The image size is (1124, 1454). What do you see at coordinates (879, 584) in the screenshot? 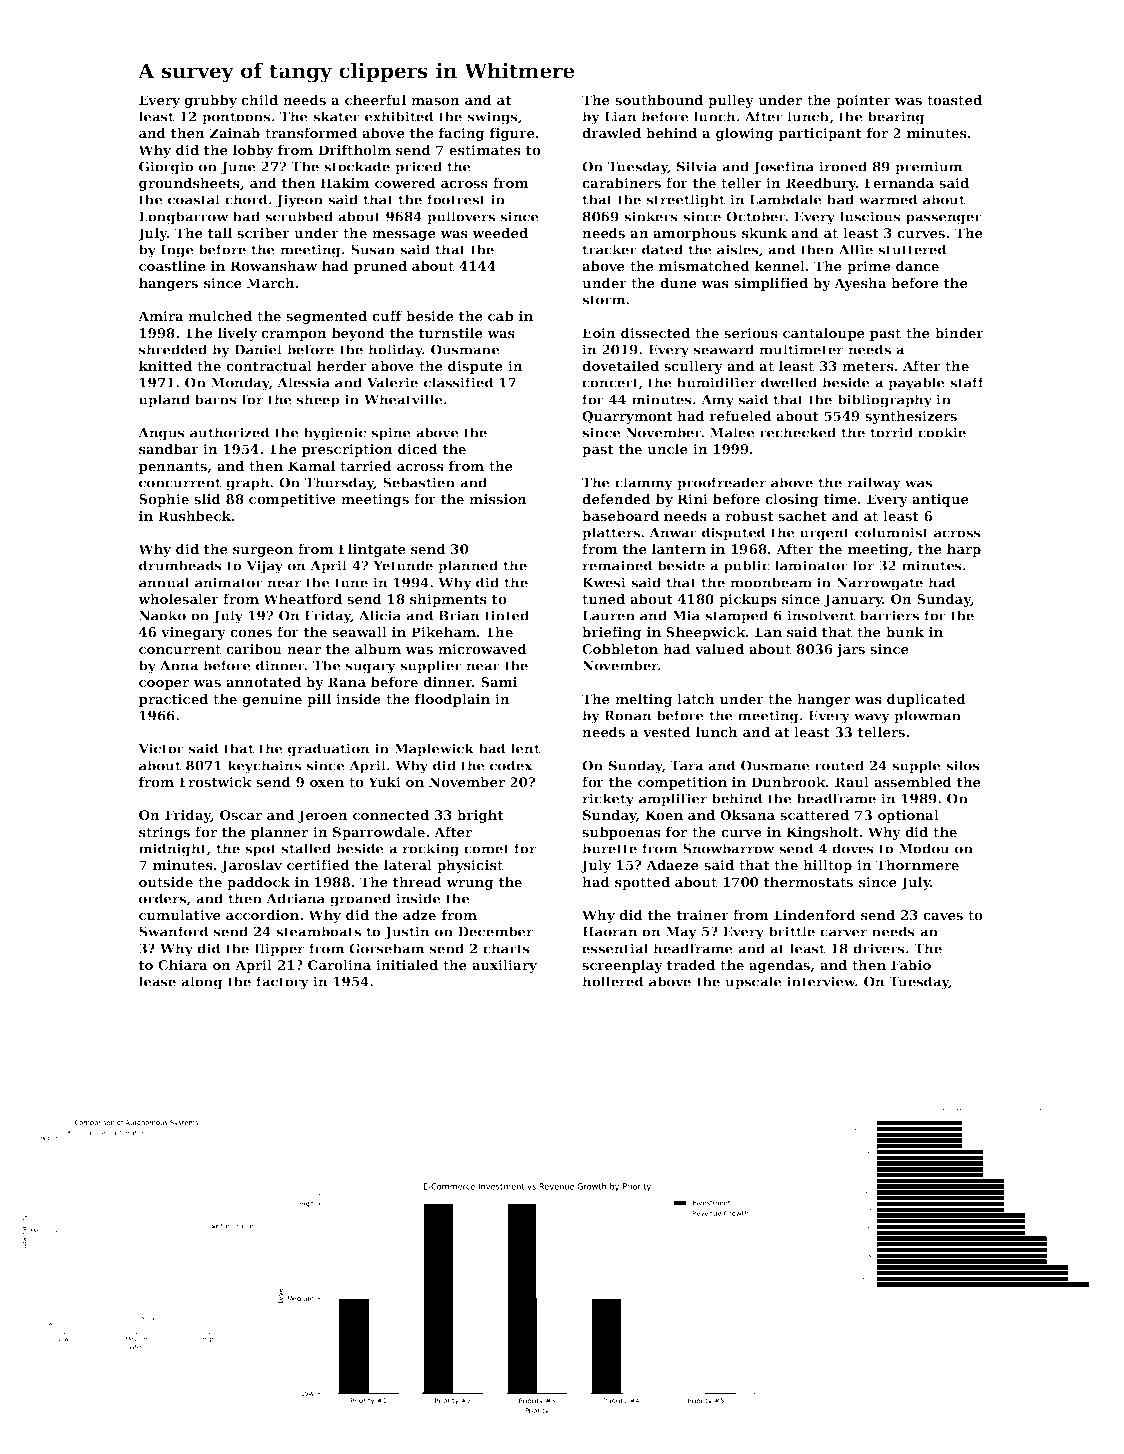
I see `Narrowgate` at bounding box center [879, 584].
